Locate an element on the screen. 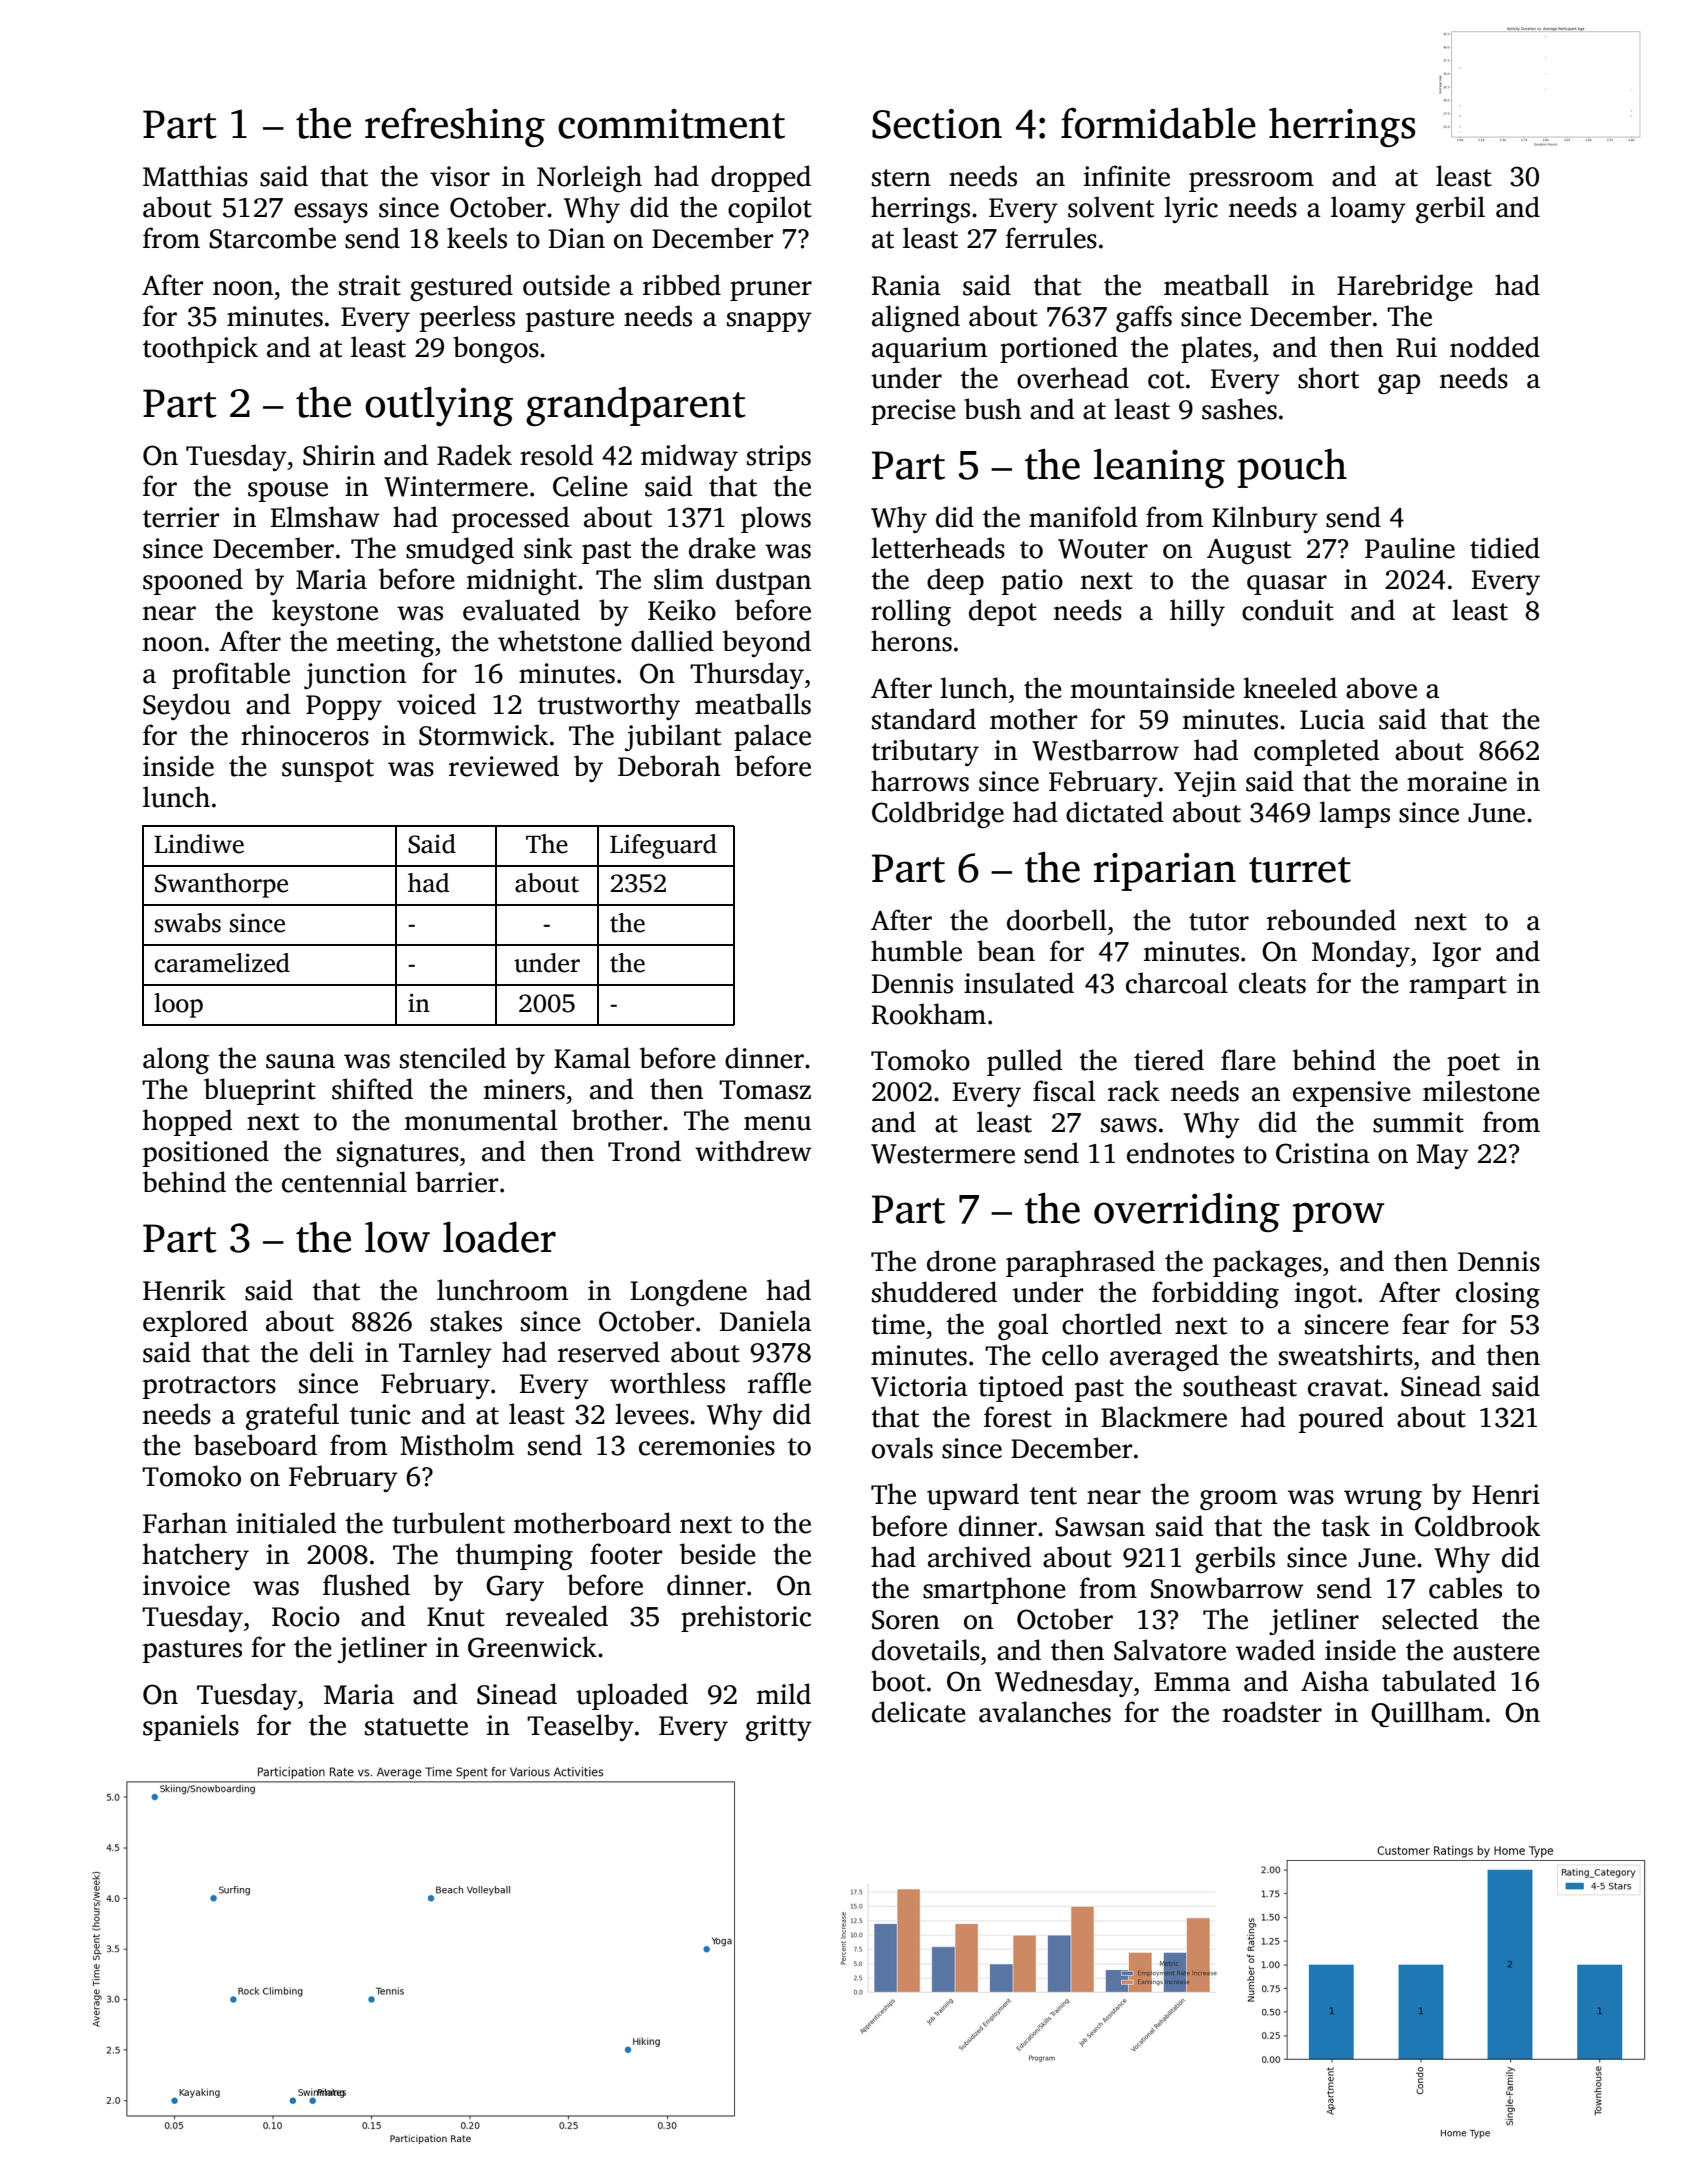  formidable is located at coordinates (1158, 123).
